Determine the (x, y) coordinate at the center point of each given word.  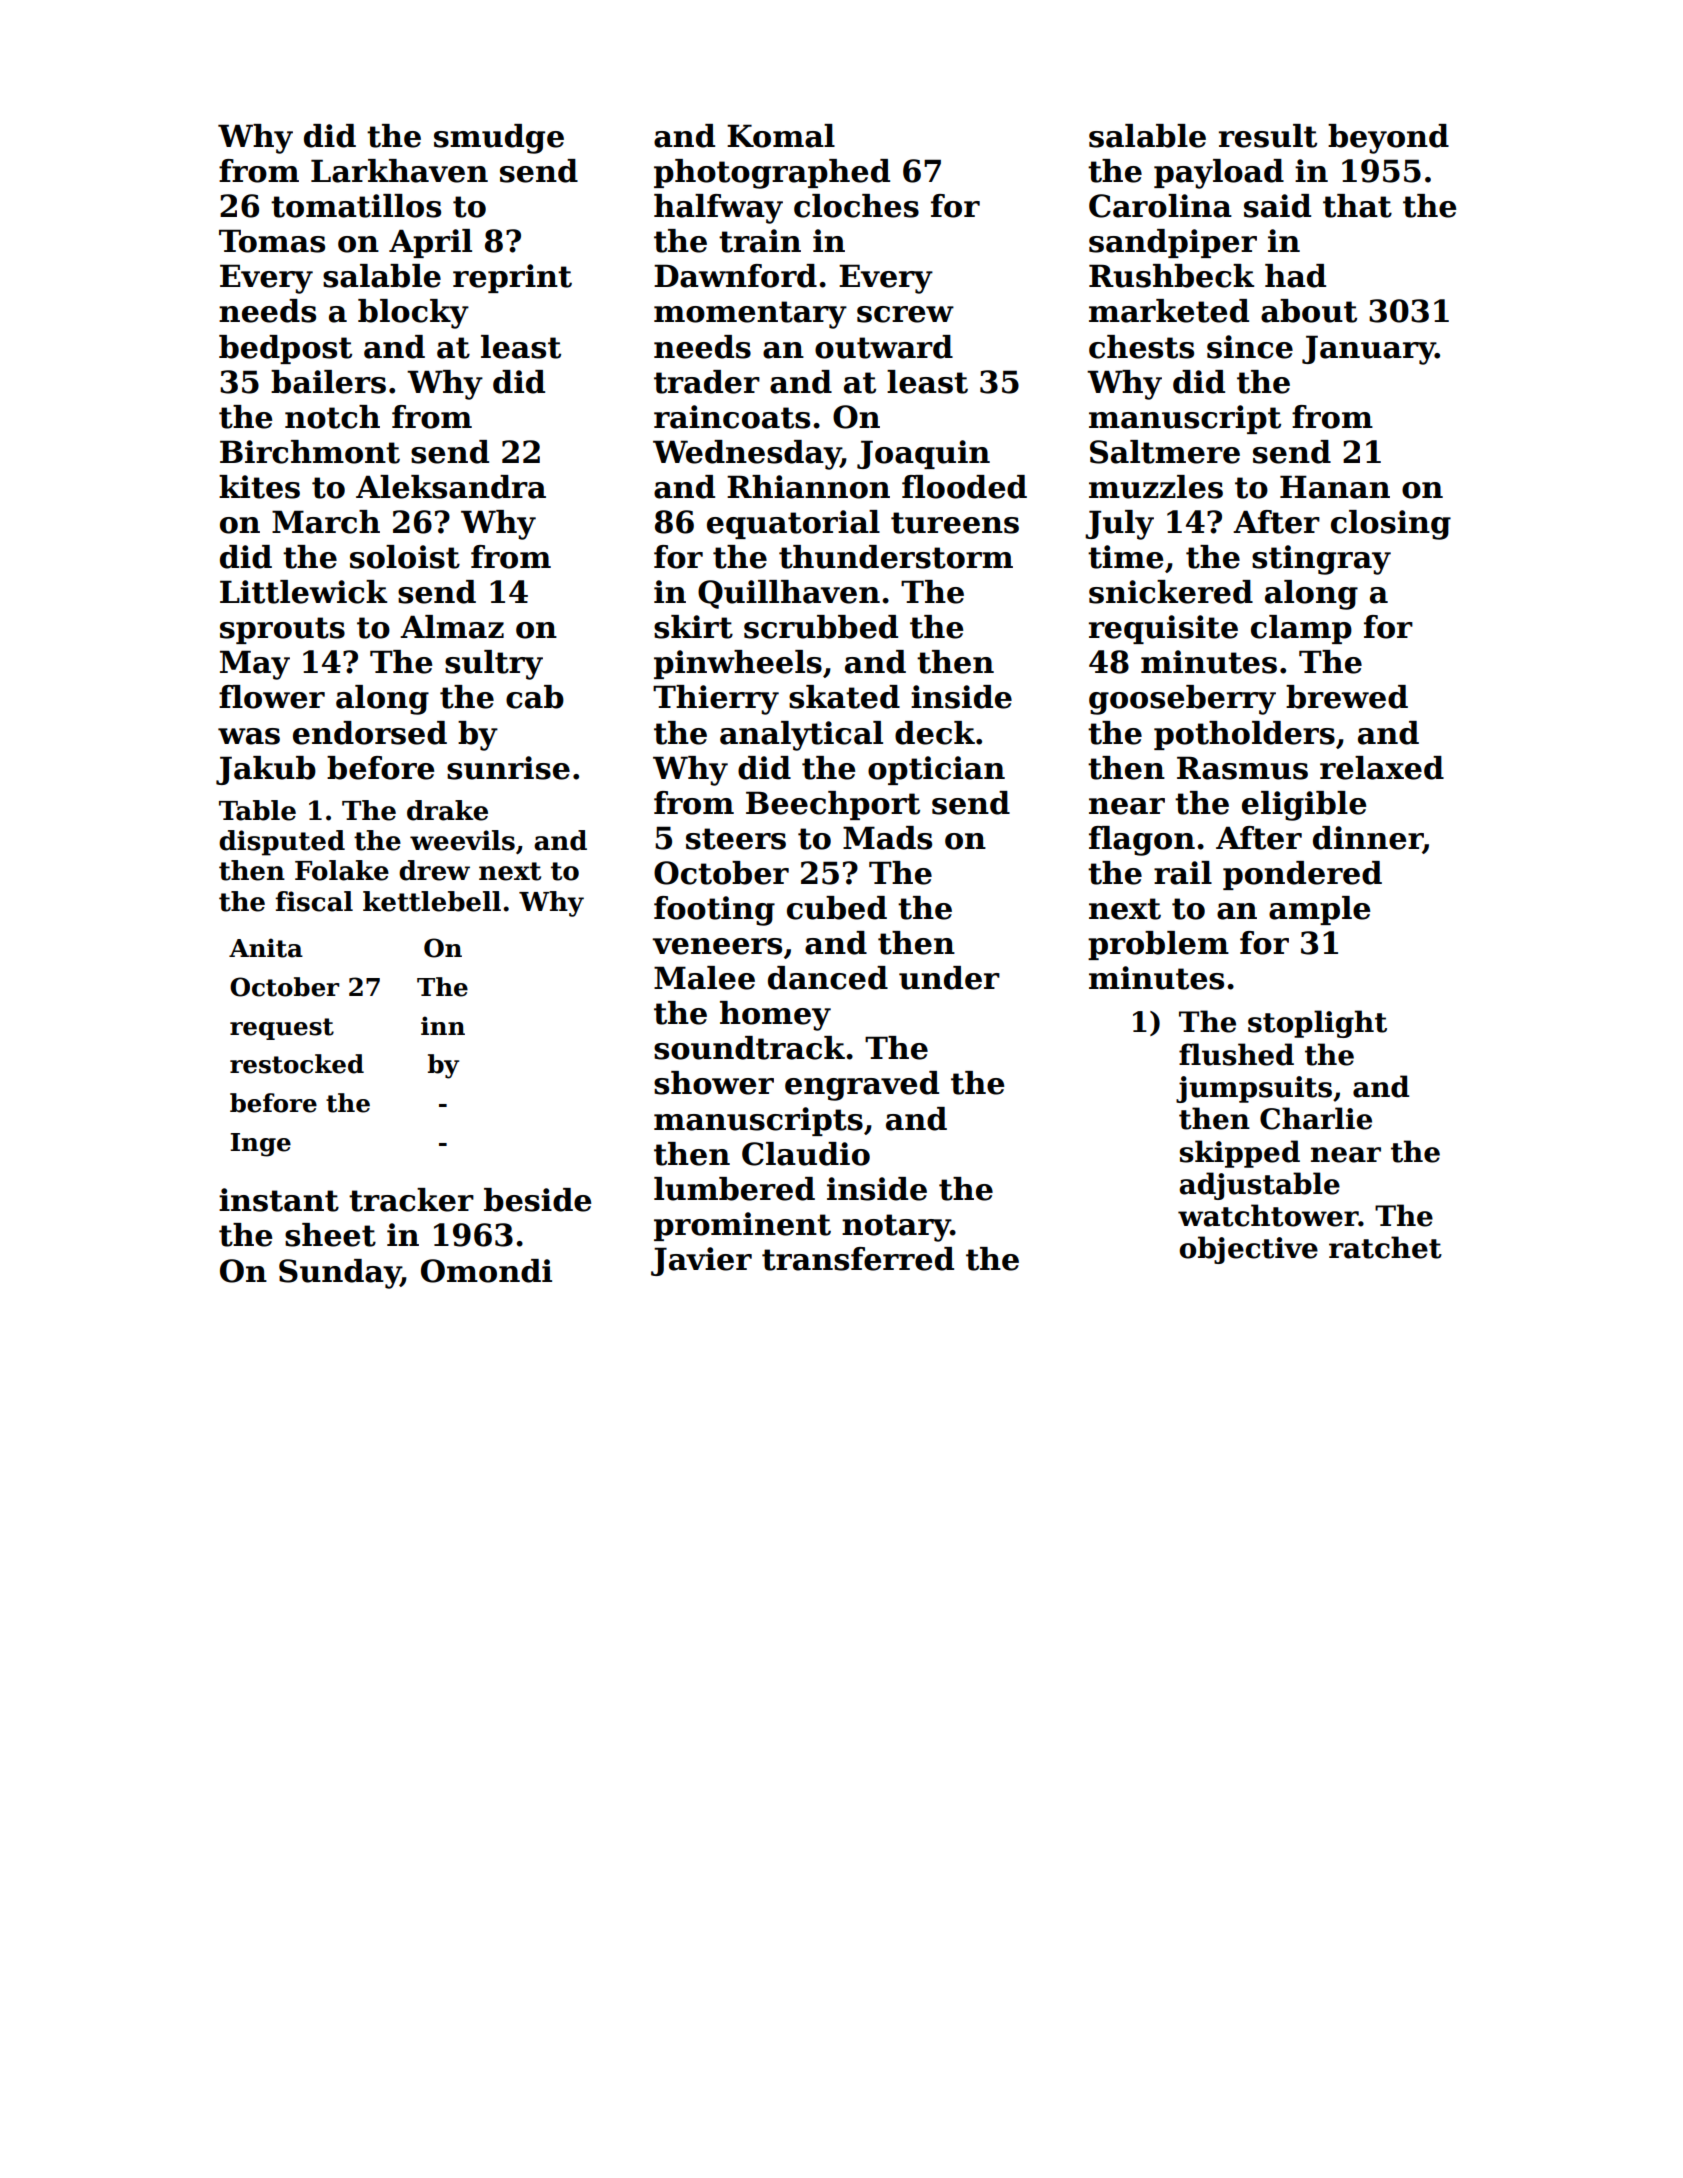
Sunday (340, 1274)
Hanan (1335, 487)
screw (905, 314)
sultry (494, 665)
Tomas (272, 241)
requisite (1163, 629)
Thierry (716, 700)
